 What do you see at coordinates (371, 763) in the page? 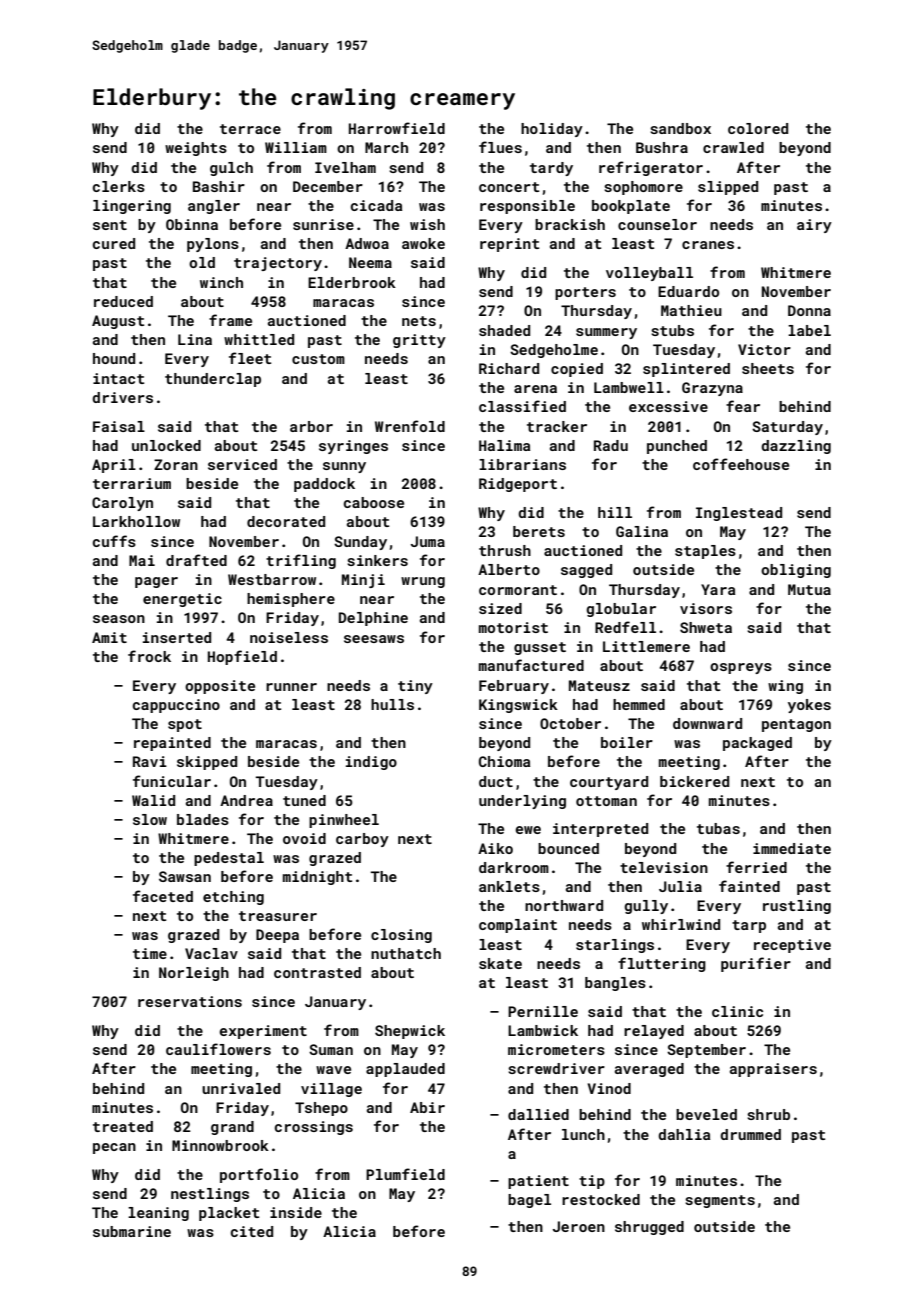
I see `indigo` at bounding box center [371, 763].
